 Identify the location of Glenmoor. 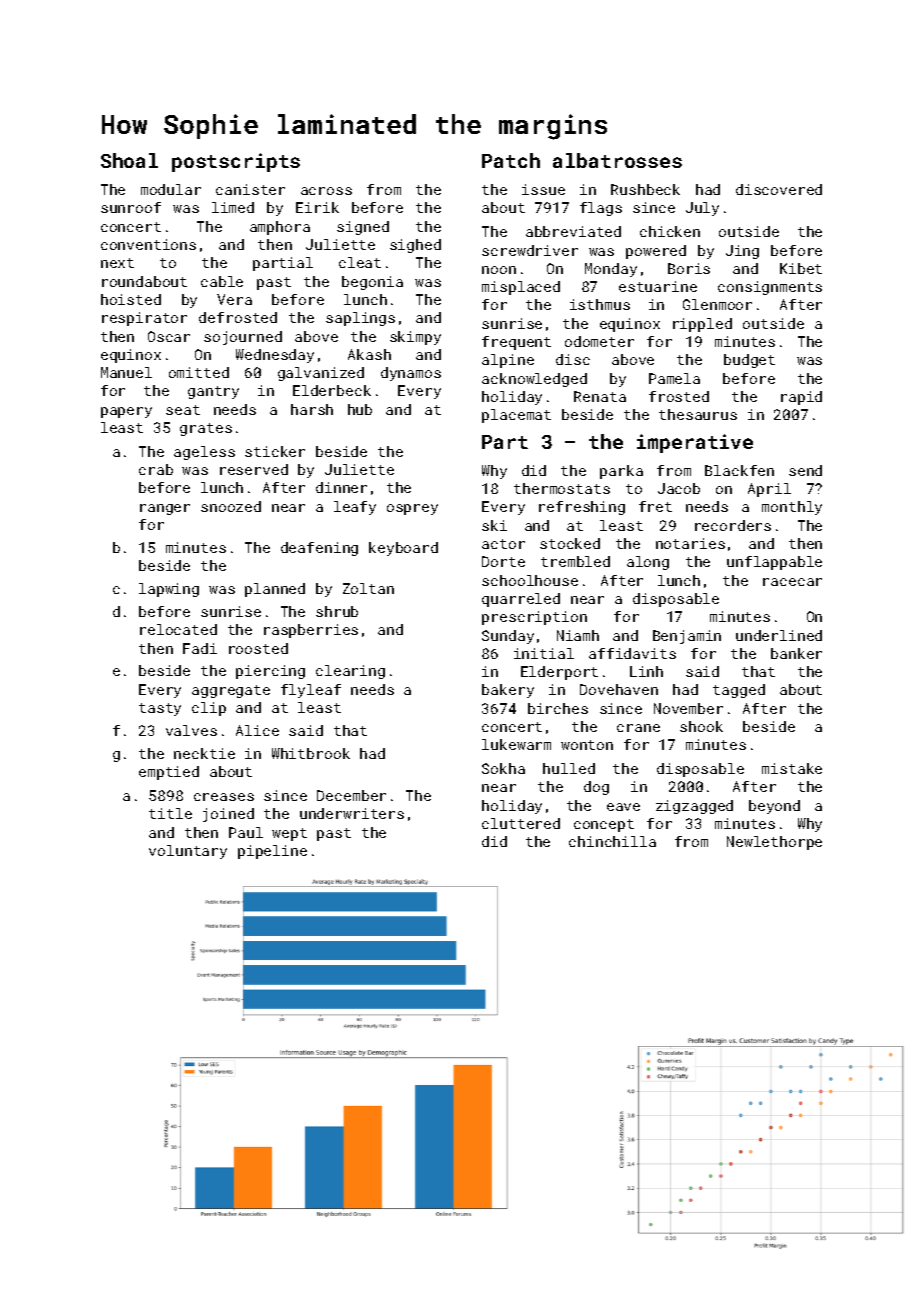
(717, 304).
